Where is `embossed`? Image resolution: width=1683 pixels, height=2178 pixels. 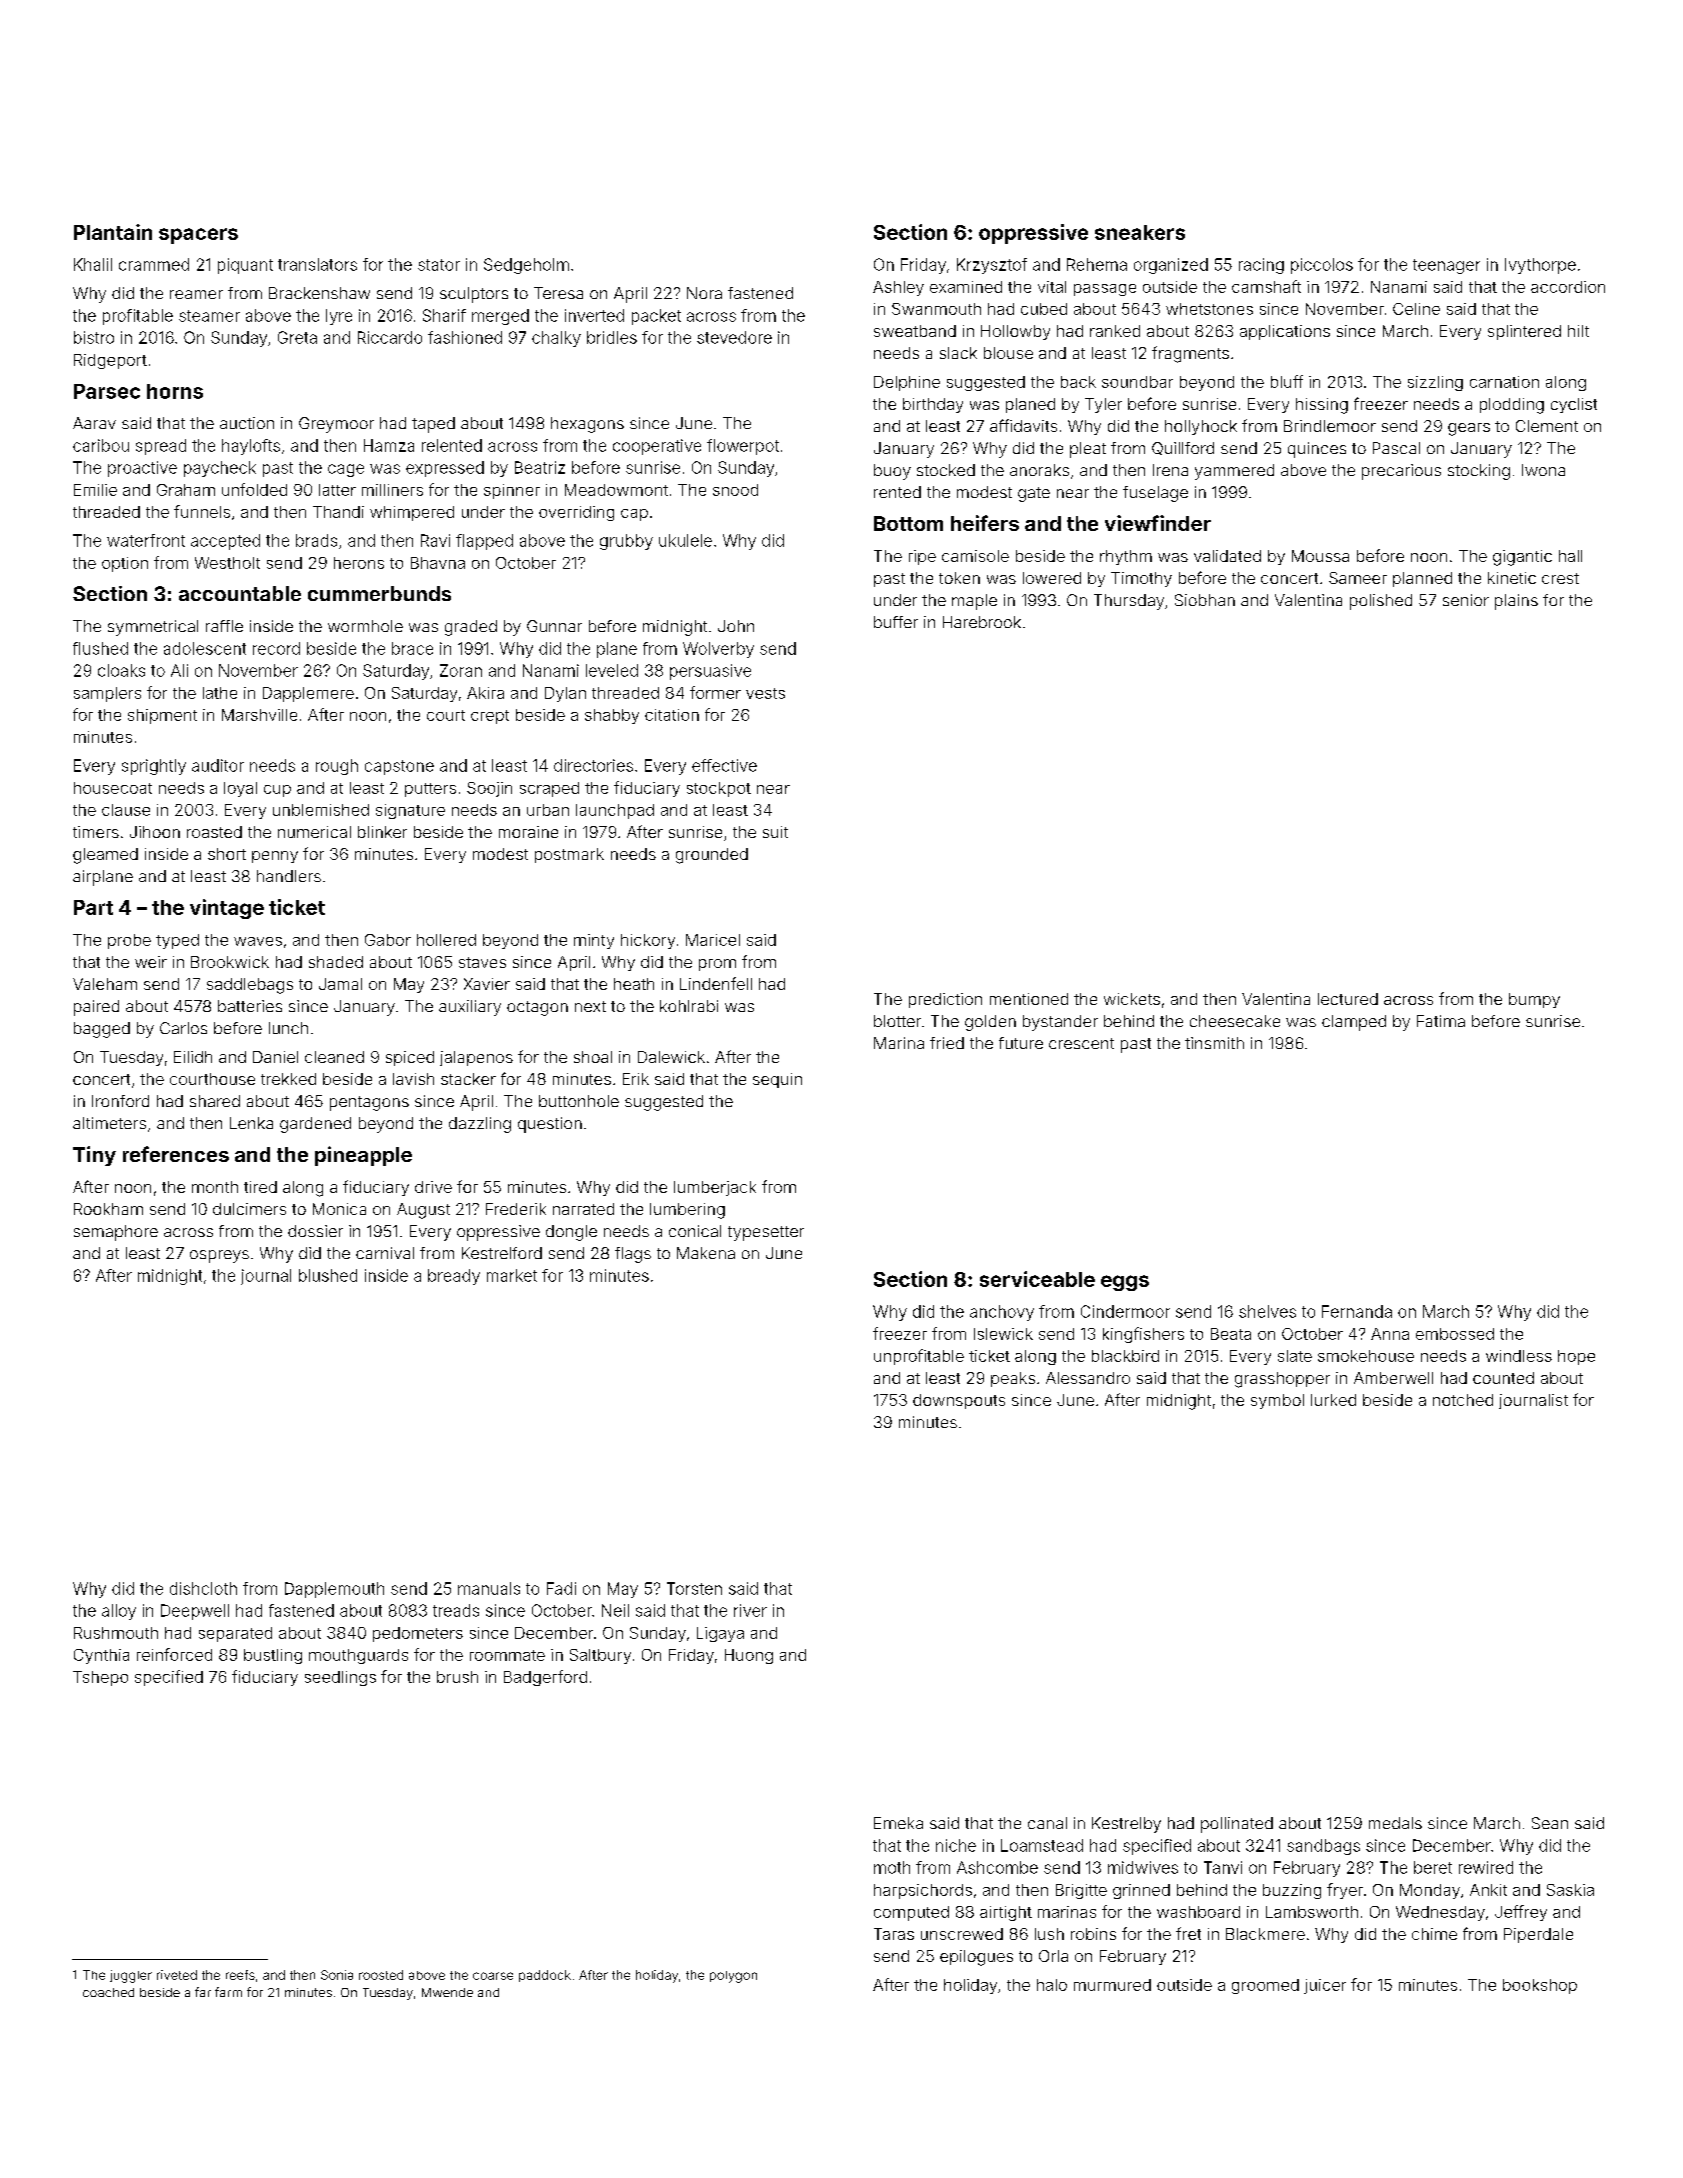
embossed is located at coordinates (1455, 1334).
